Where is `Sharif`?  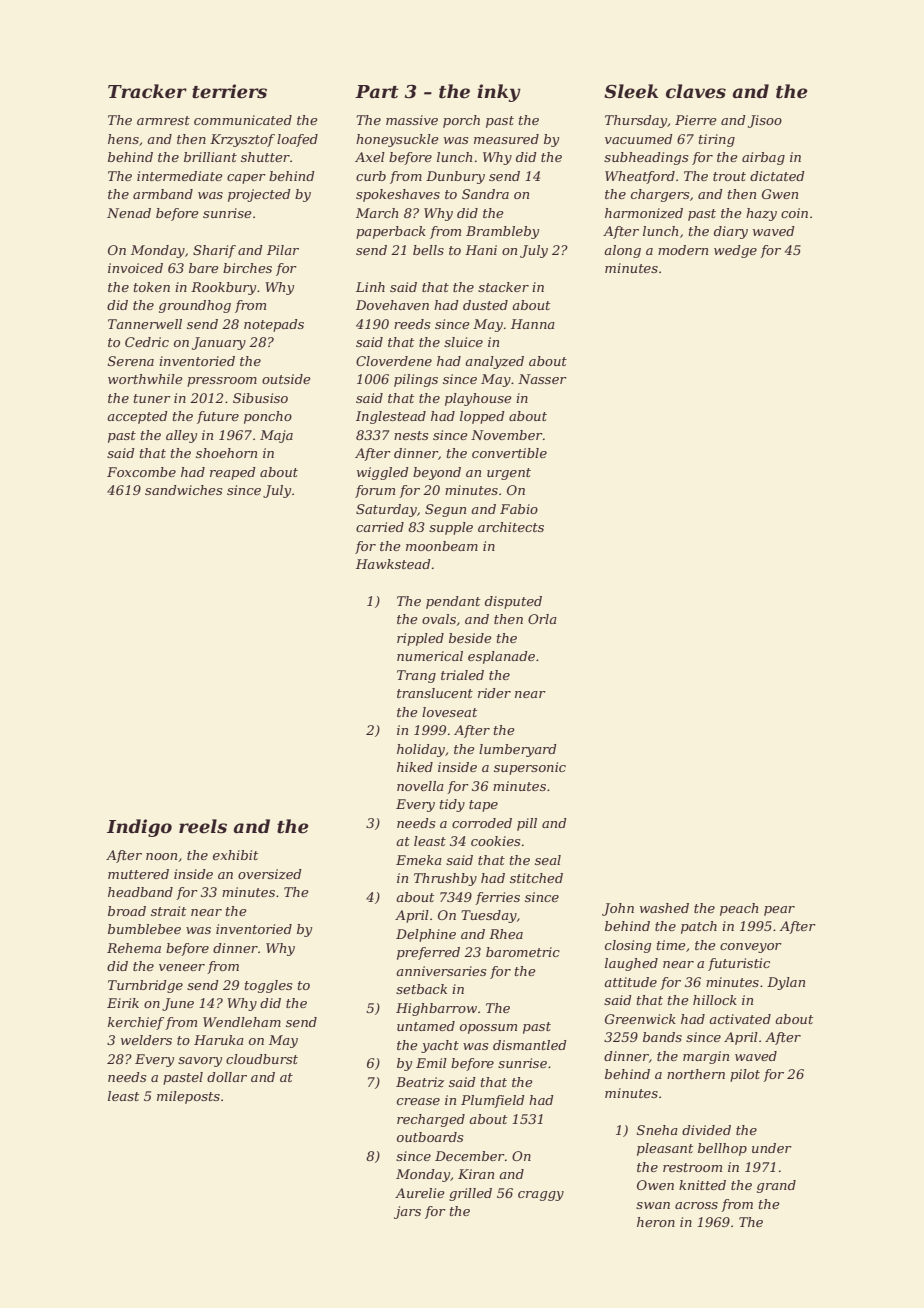
Sharif is located at coordinates (214, 251).
